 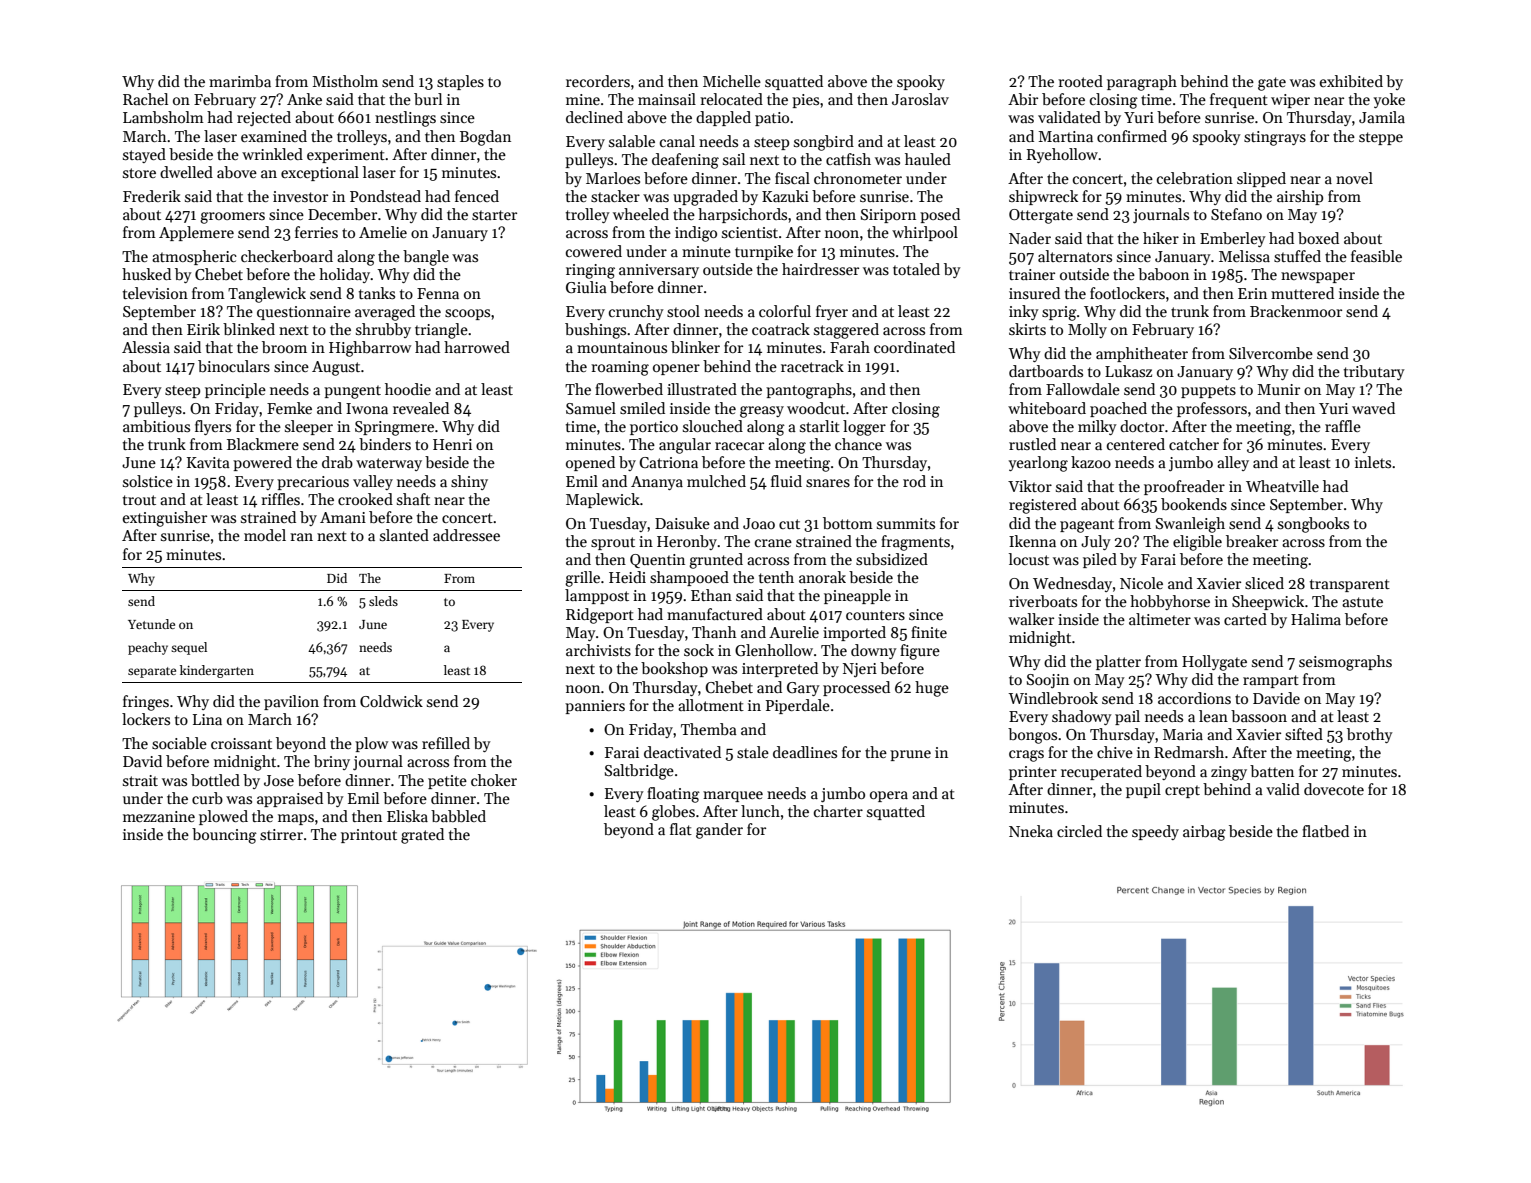 I want to click on Lambsholm, so click(x=163, y=117).
